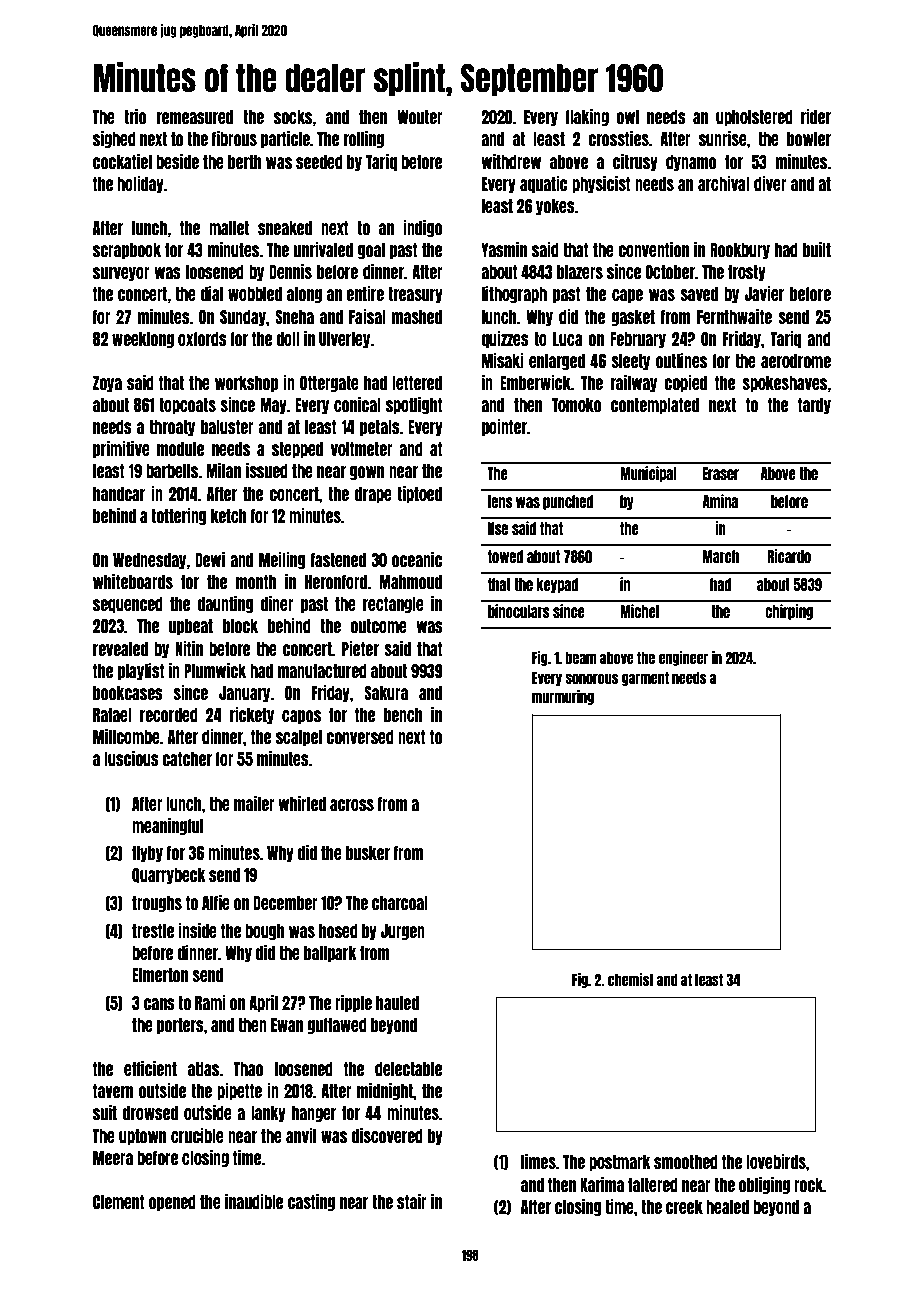 This screenshot has width=924, height=1308. I want to click on scrapbook, so click(127, 251).
